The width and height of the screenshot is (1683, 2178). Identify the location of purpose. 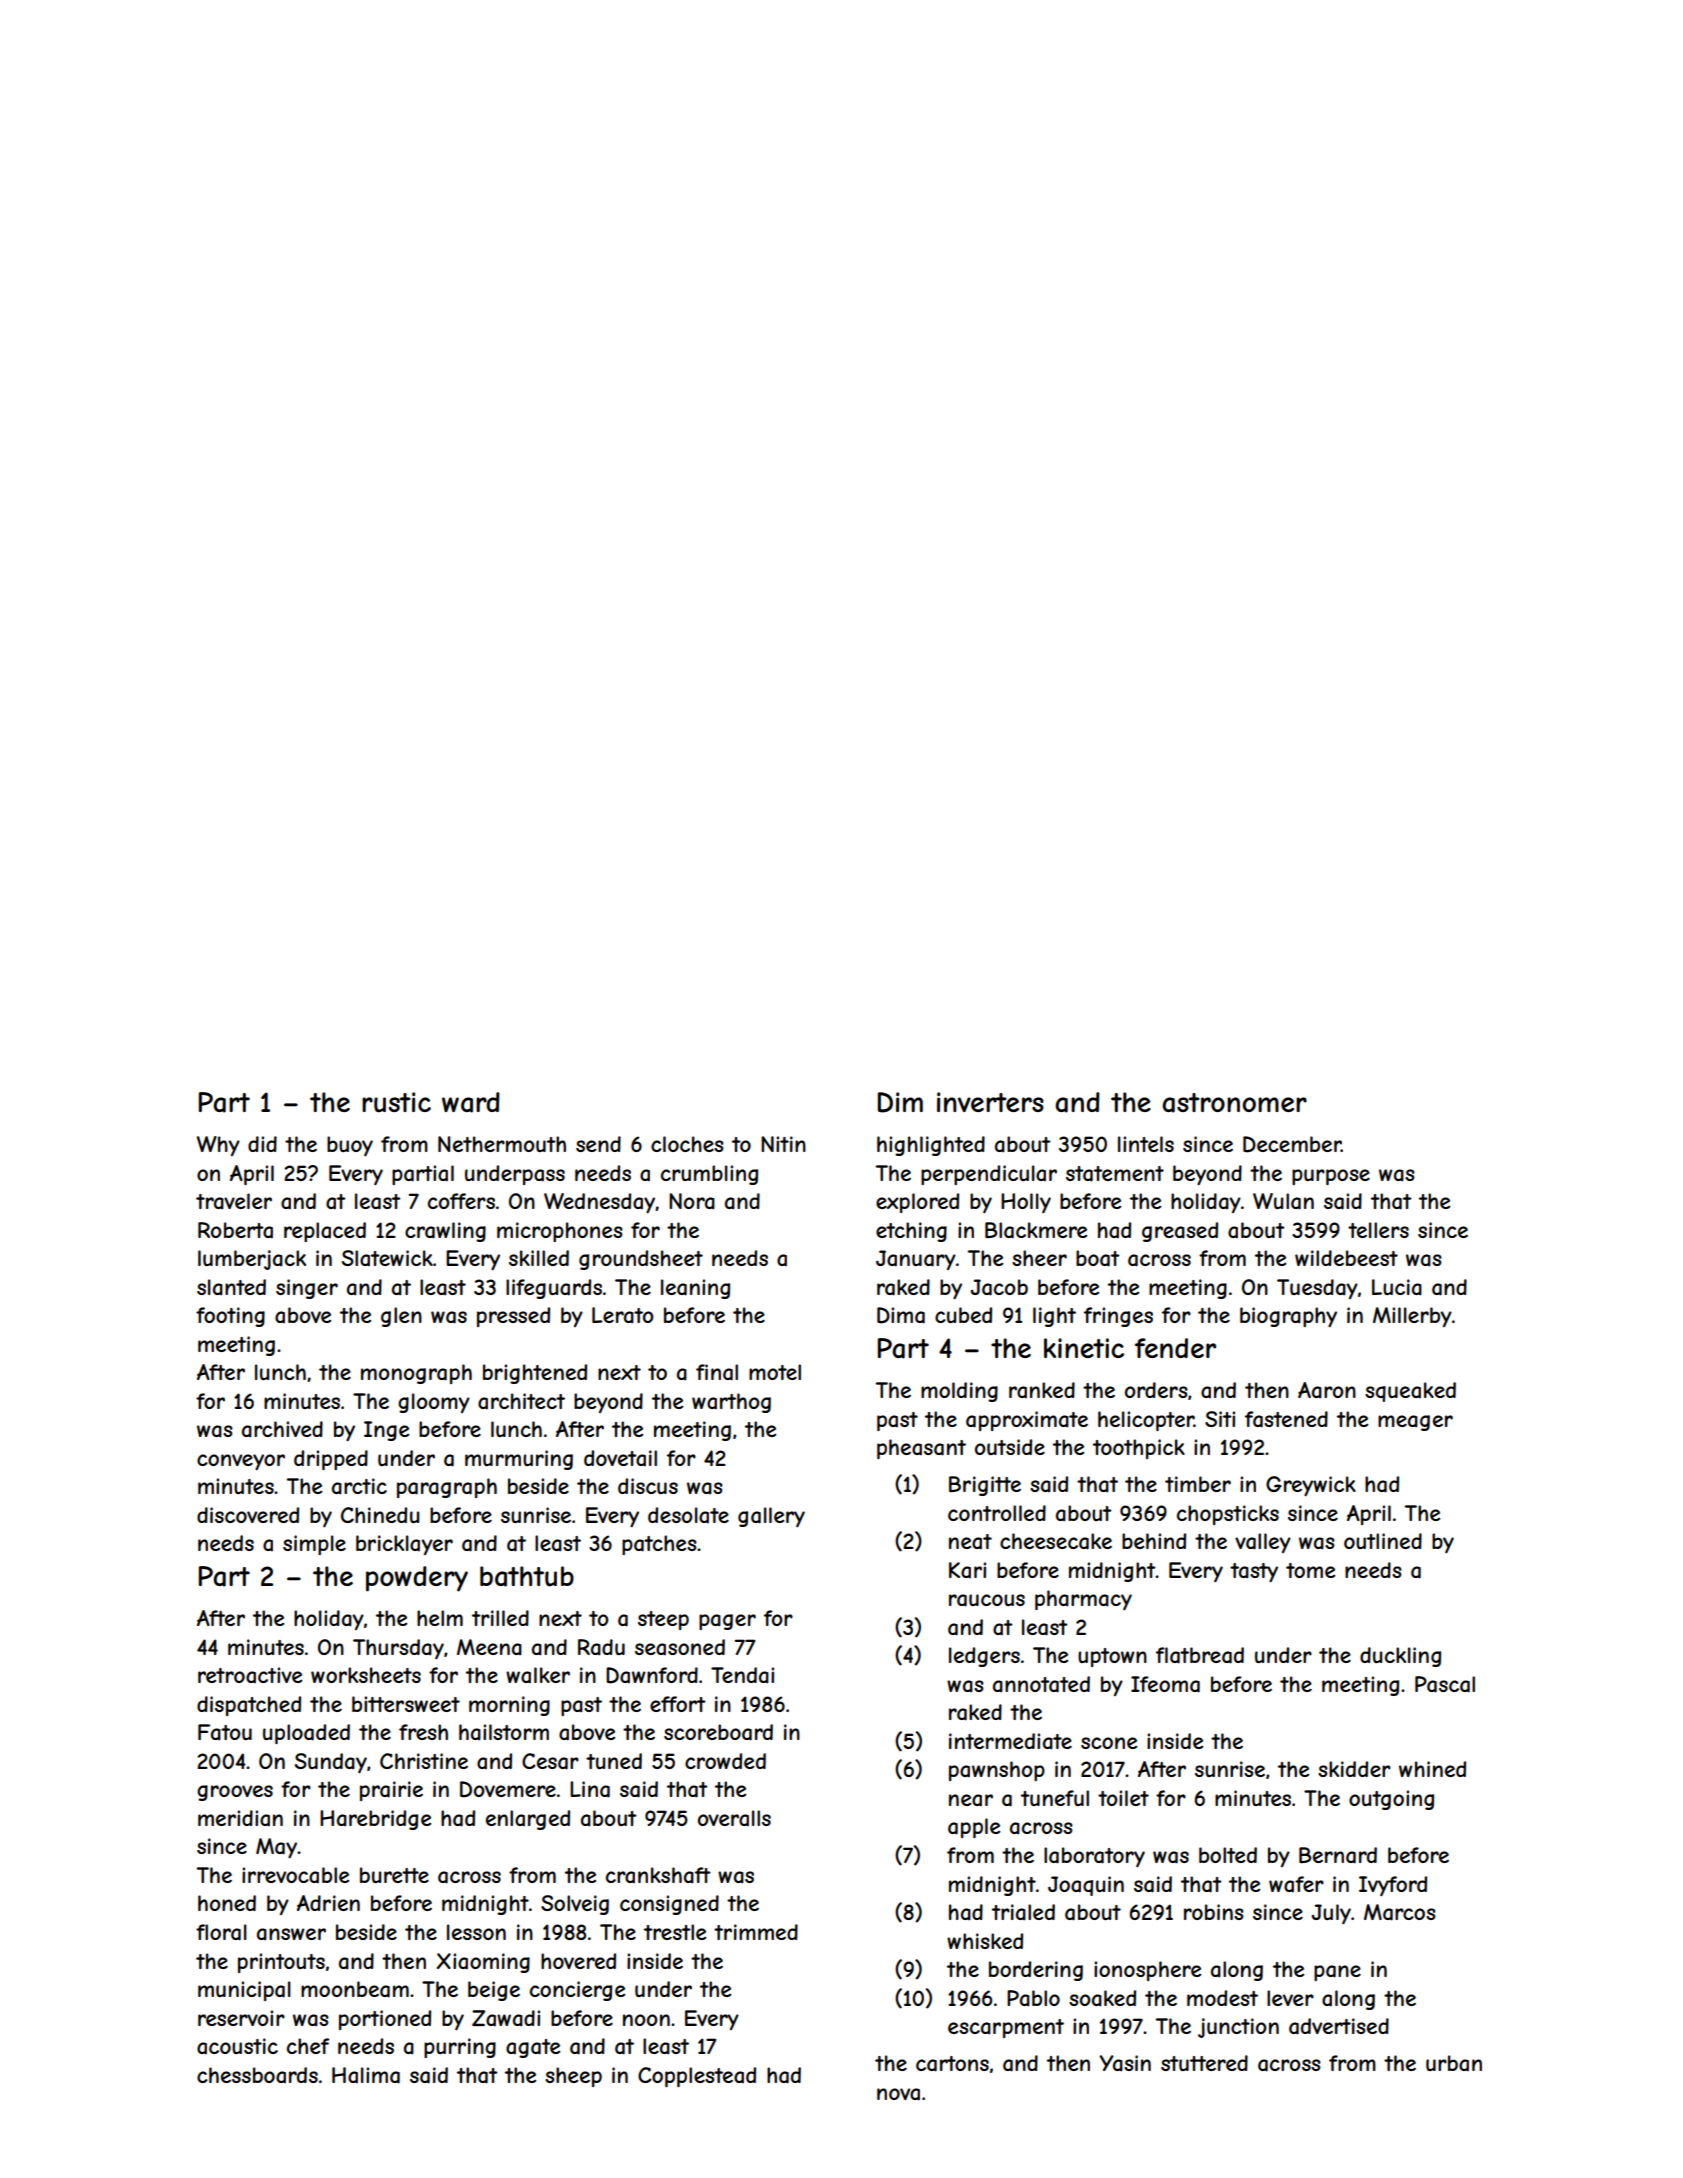
(1331, 1177).
